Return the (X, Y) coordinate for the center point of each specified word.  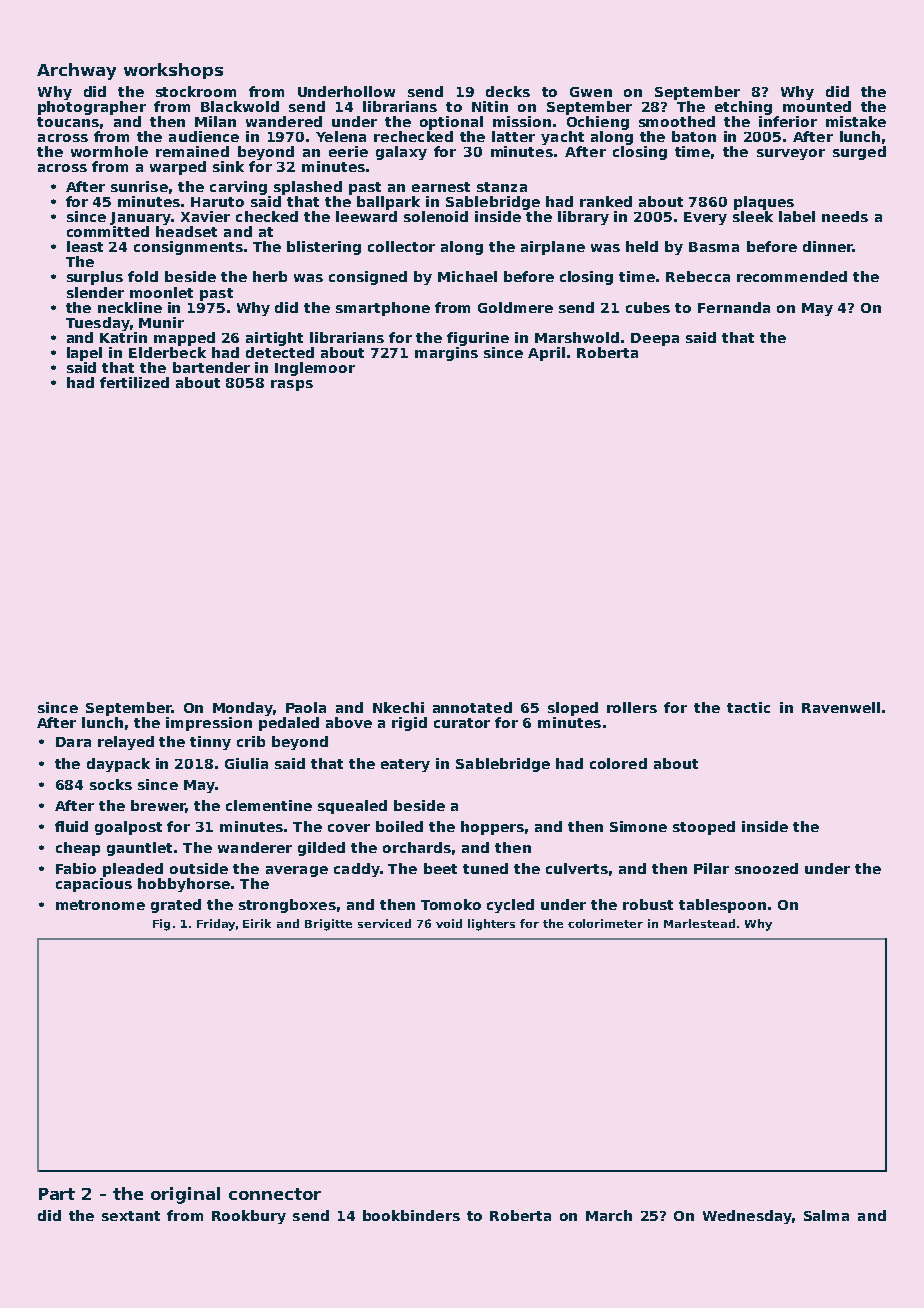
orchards (417, 847)
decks (508, 91)
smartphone (383, 309)
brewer (158, 805)
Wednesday (747, 1217)
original (185, 1195)
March (609, 1215)
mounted (817, 106)
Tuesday (97, 324)
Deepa (655, 339)
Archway (76, 71)
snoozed (766, 868)
